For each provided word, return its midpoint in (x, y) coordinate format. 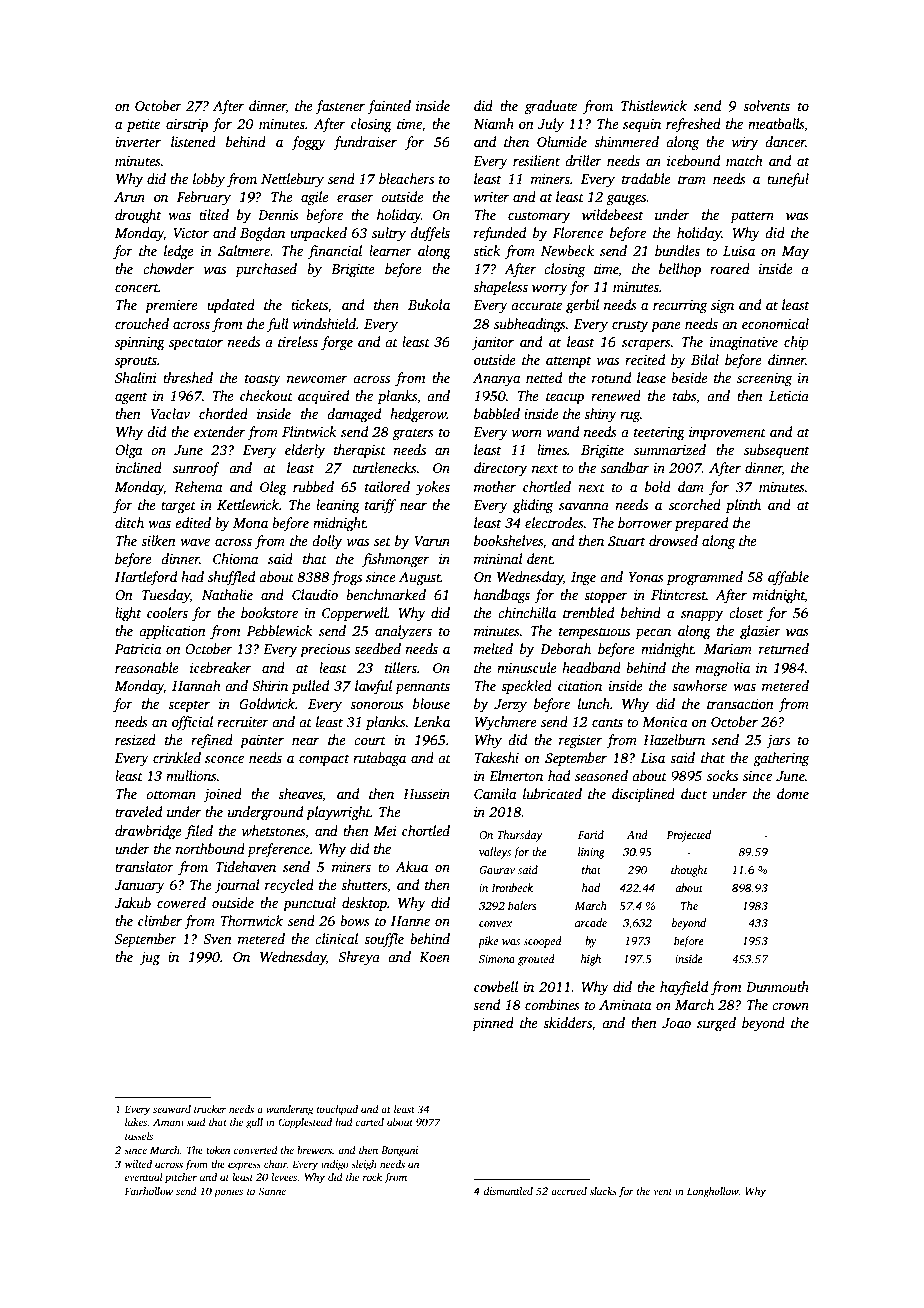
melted (493, 648)
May (795, 252)
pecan (653, 634)
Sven (217, 939)
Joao (676, 1023)
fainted (389, 107)
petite (143, 125)
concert (137, 287)
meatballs (776, 123)
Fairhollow (148, 1191)
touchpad (337, 1110)
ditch (129, 522)
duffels (430, 234)
